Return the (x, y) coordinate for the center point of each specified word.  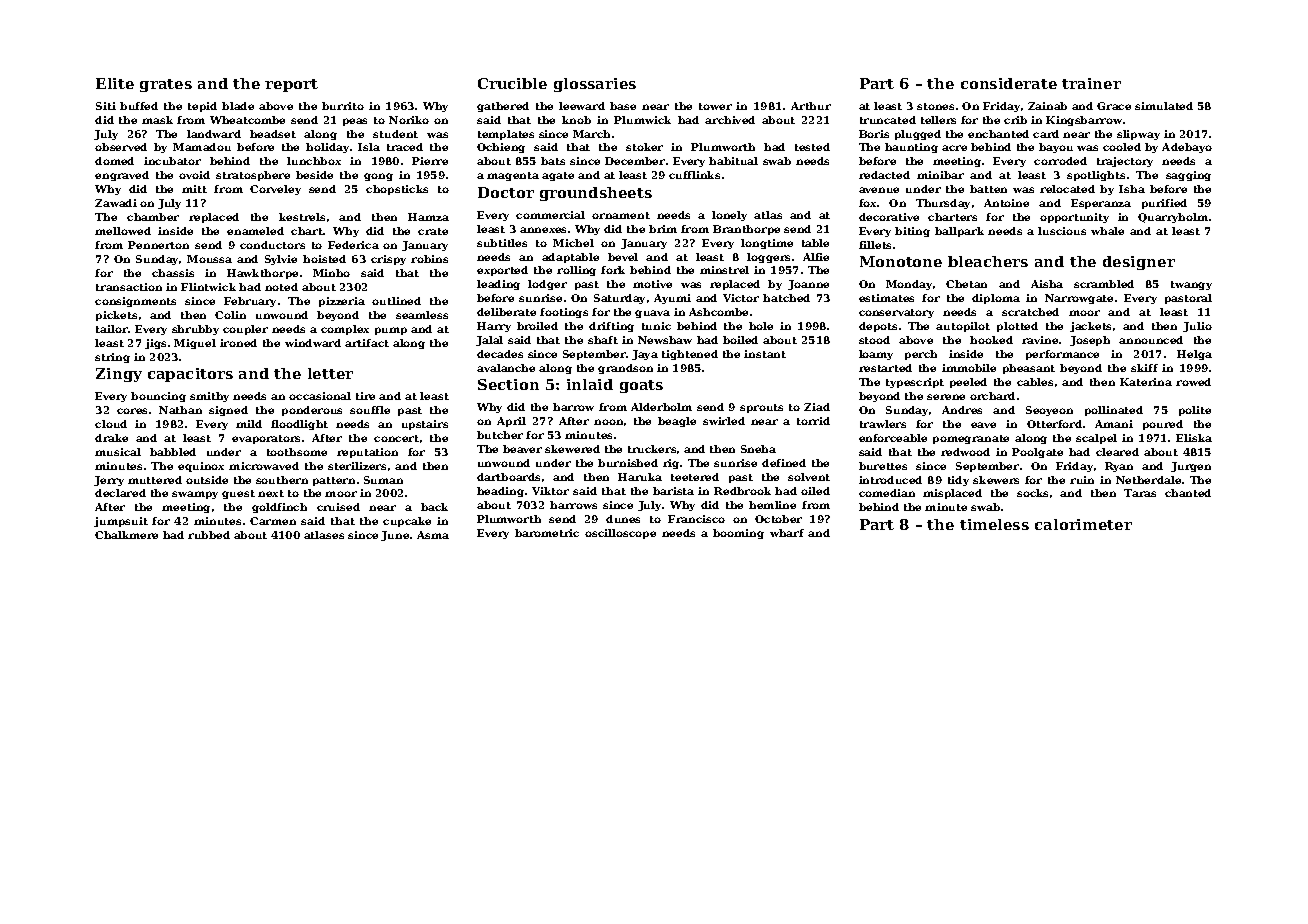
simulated (1164, 106)
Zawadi (116, 203)
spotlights (1096, 176)
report (291, 85)
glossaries (595, 85)
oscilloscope (620, 534)
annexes (543, 230)
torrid (813, 421)
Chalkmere (126, 535)
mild (249, 424)
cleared (1117, 452)
